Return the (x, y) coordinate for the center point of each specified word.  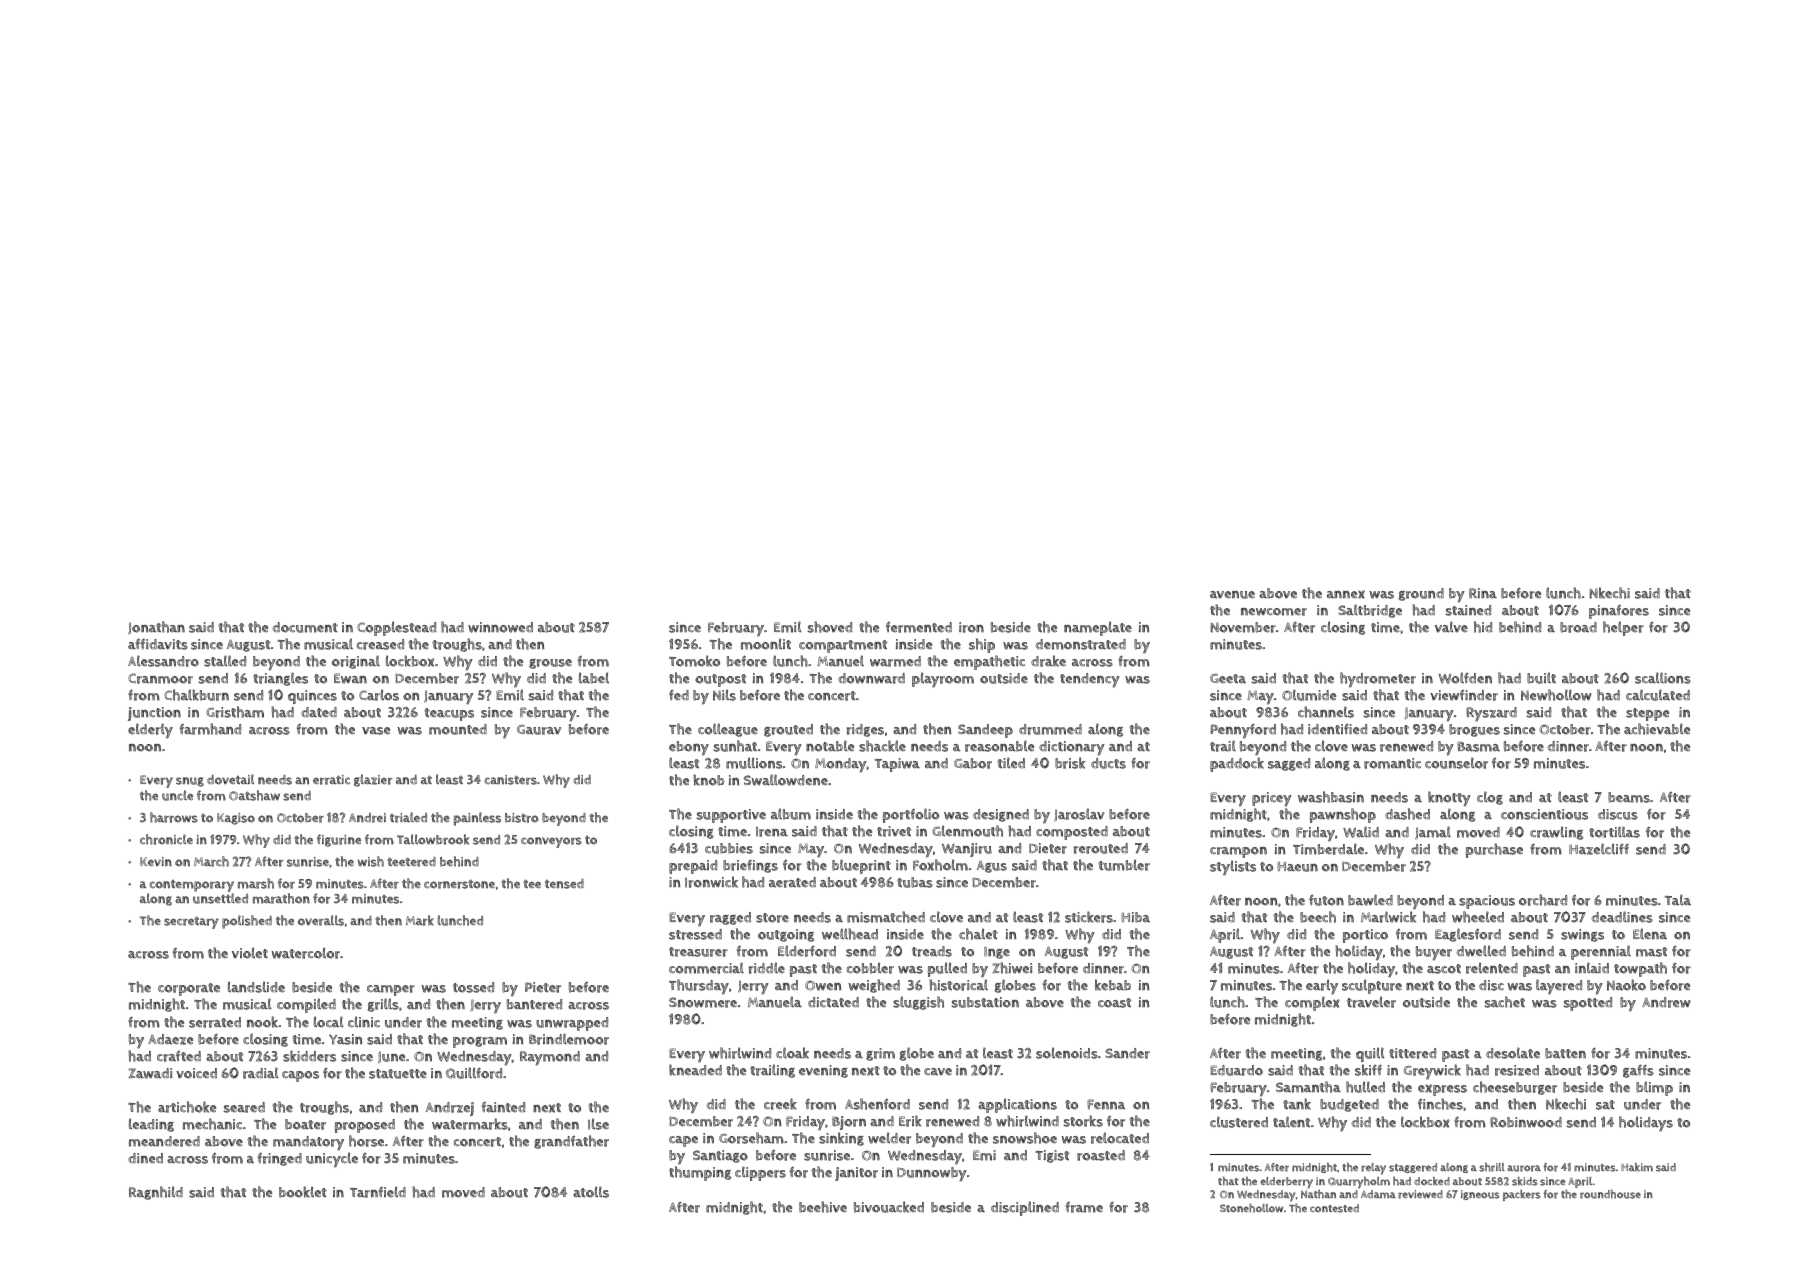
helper (1623, 628)
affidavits (158, 644)
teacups (449, 714)
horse (366, 1141)
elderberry (1286, 1183)
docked (1432, 1181)
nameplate (1098, 628)
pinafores (1619, 611)
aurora (1524, 1168)
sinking (841, 1139)
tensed (564, 884)
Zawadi (150, 1073)
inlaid (1592, 968)
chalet (978, 934)
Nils (724, 695)
